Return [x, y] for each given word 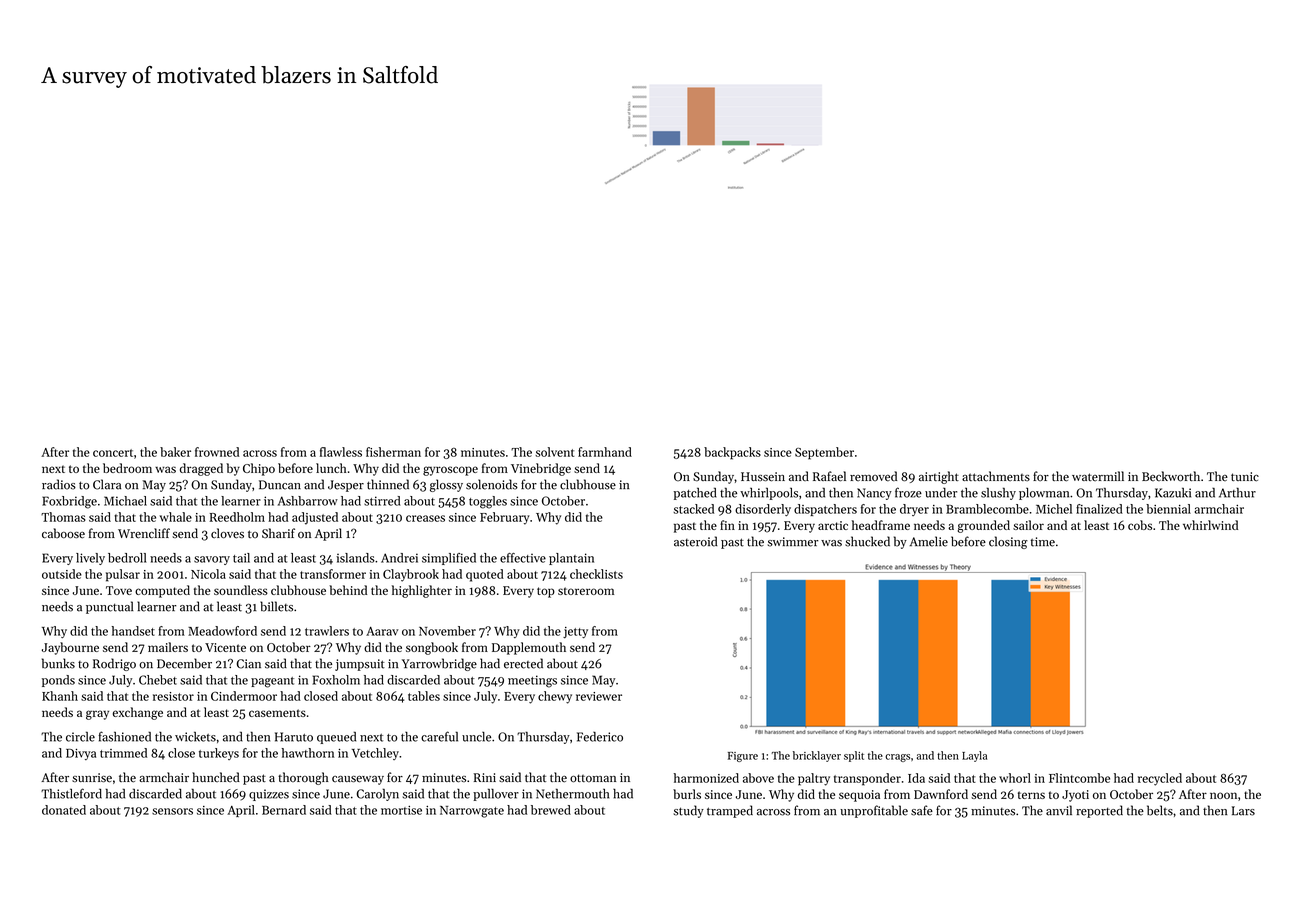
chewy [555, 697]
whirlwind [1210, 525]
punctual [109, 607]
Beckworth [1171, 476]
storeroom [586, 591]
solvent [554, 452]
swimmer [793, 542]
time [1043, 542]
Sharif [278, 533]
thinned [388, 484]
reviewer [599, 696]
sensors [172, 811]
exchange [138, 713]
